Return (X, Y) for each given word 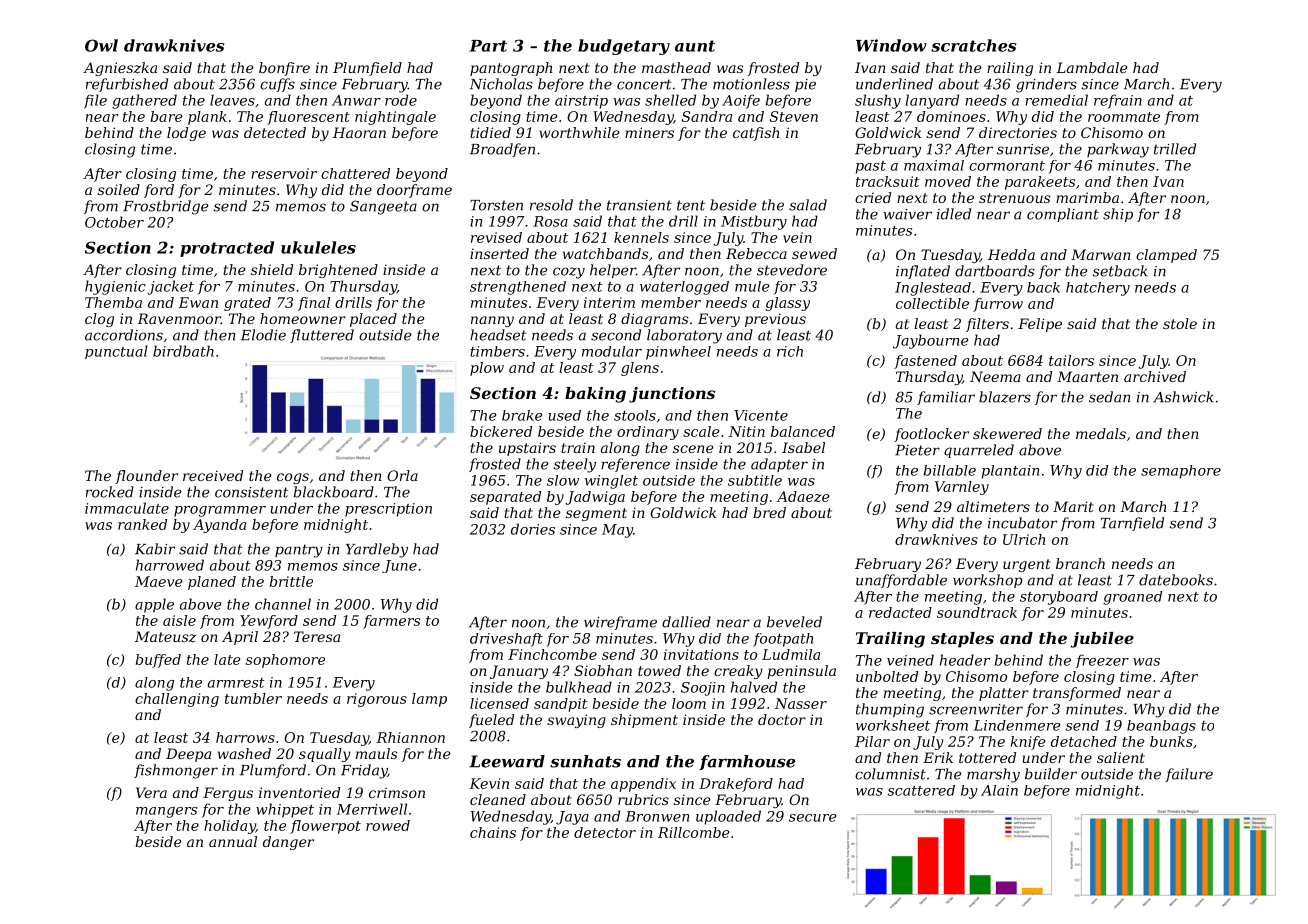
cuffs (277, 85)
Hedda (1011, 254)
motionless (751, 84)
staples (962, 640)
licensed (499, 703)
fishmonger (176, 771)
